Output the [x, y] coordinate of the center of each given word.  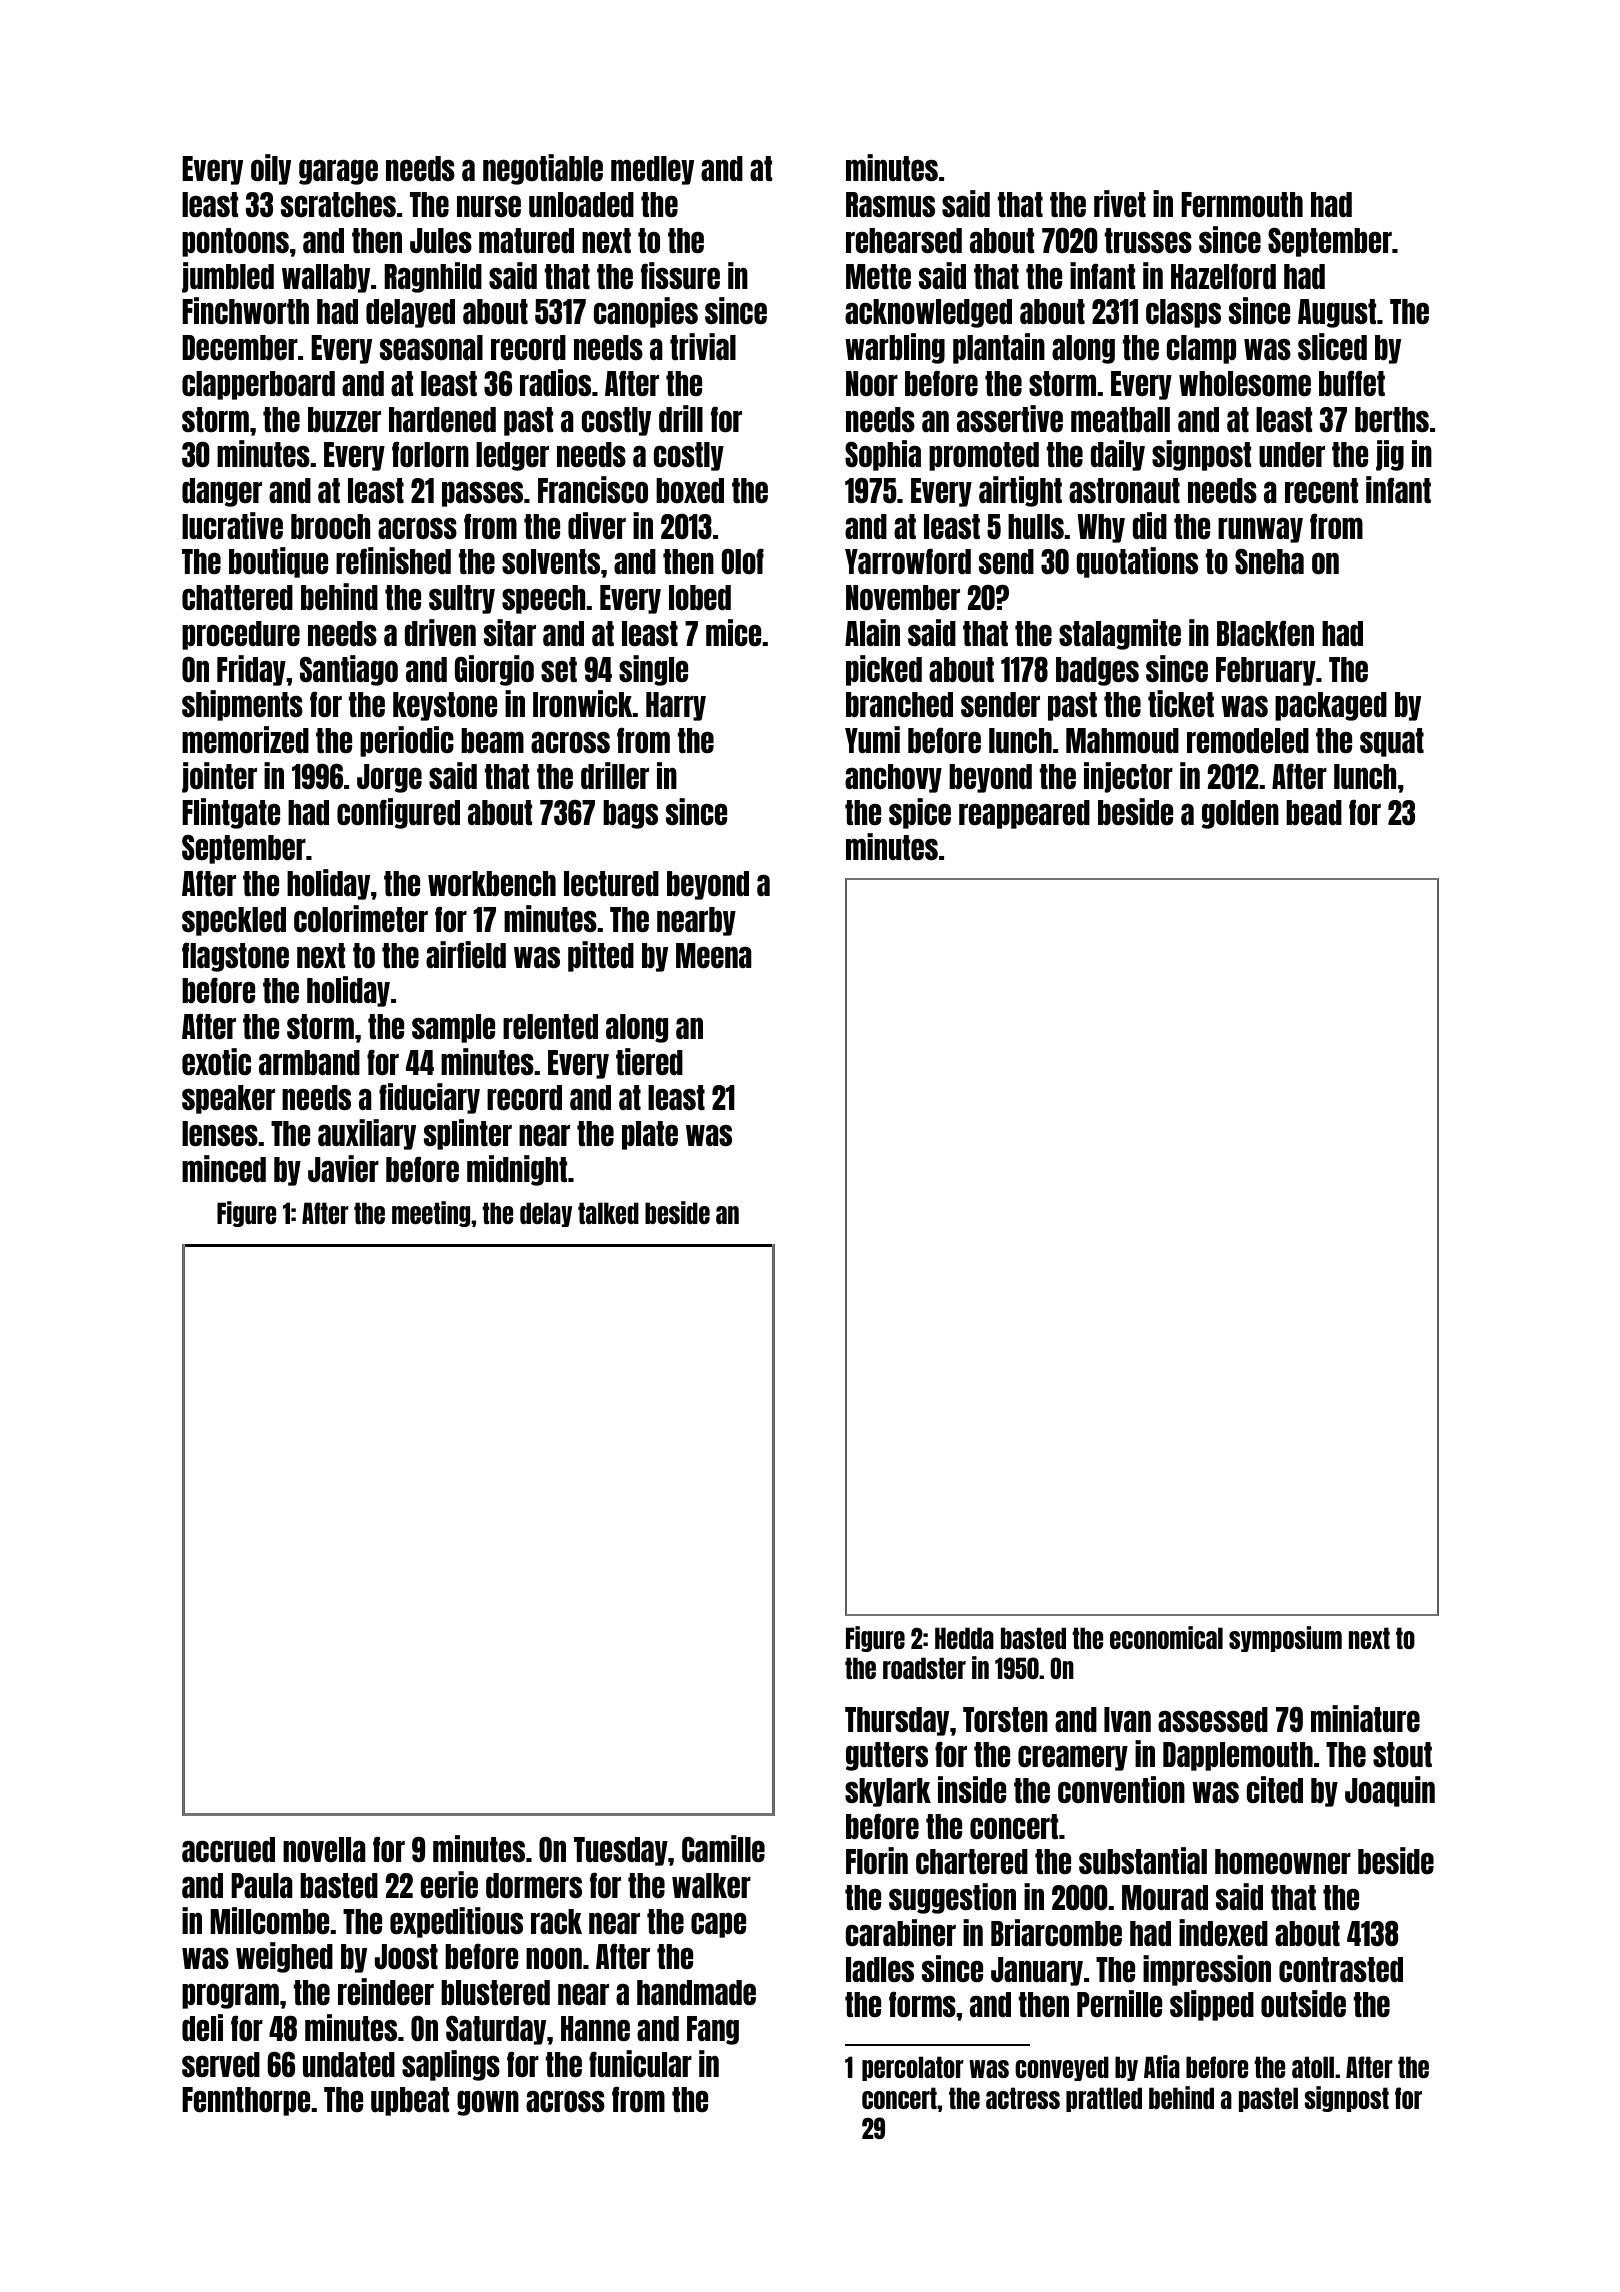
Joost [406, 1956]
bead [1314, 812]
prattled [1104, 2099]
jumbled [228, 277]
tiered [649, 1061]
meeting [431, 1214]
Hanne [595, 2028]
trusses [1148, 240]
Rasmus [890, 204]
